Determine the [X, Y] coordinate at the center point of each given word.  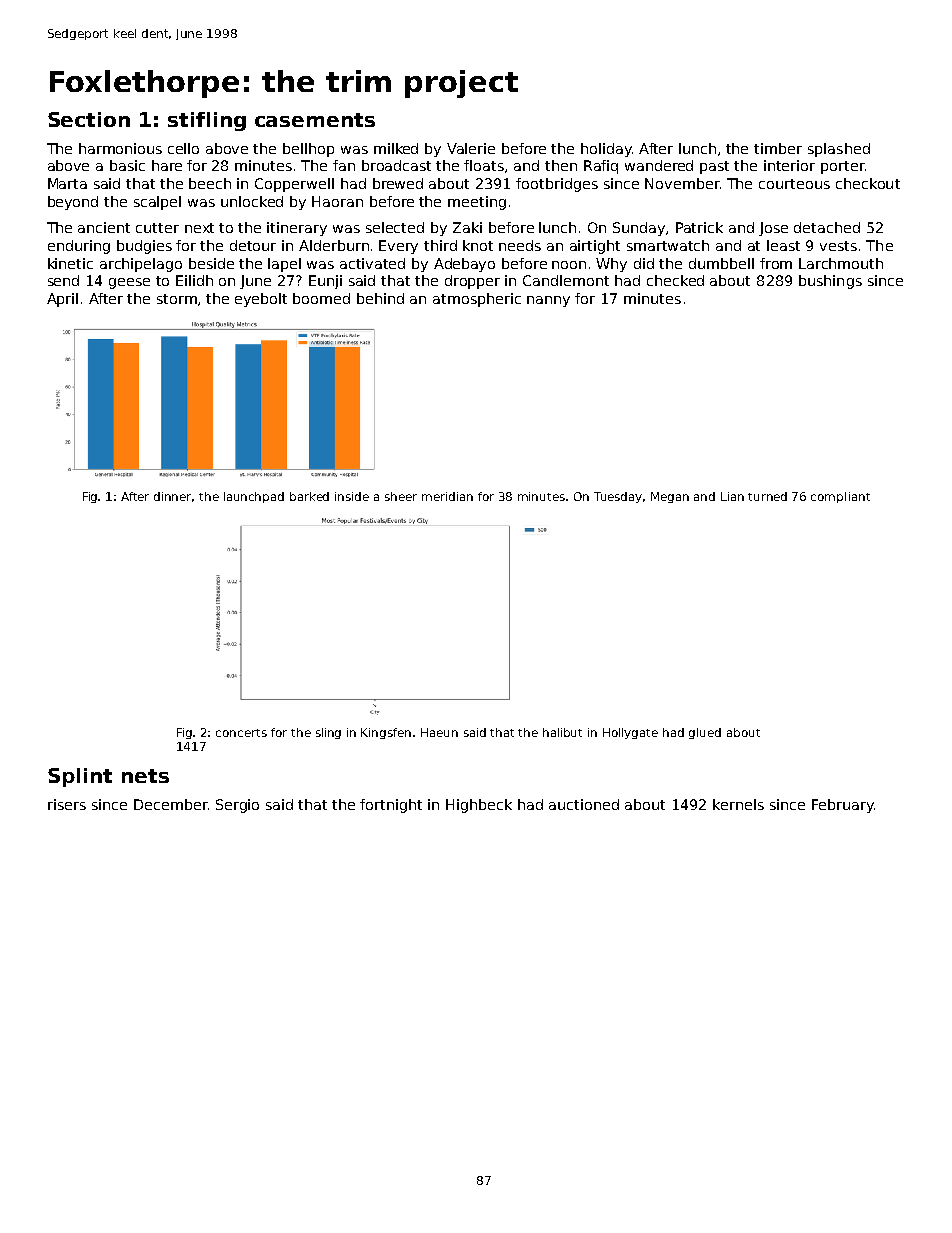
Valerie [471, 148]
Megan [670, 497]
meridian [447, 496]
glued [705, 733]
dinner [173, 497]
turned [767, 496]
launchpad [254, 497]
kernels [738, 804]
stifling [207, 121]
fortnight [391, 806]
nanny [548, 301]
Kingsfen [386, 733]
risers [67, 804]
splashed [839, 150]
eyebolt [261, 300]
